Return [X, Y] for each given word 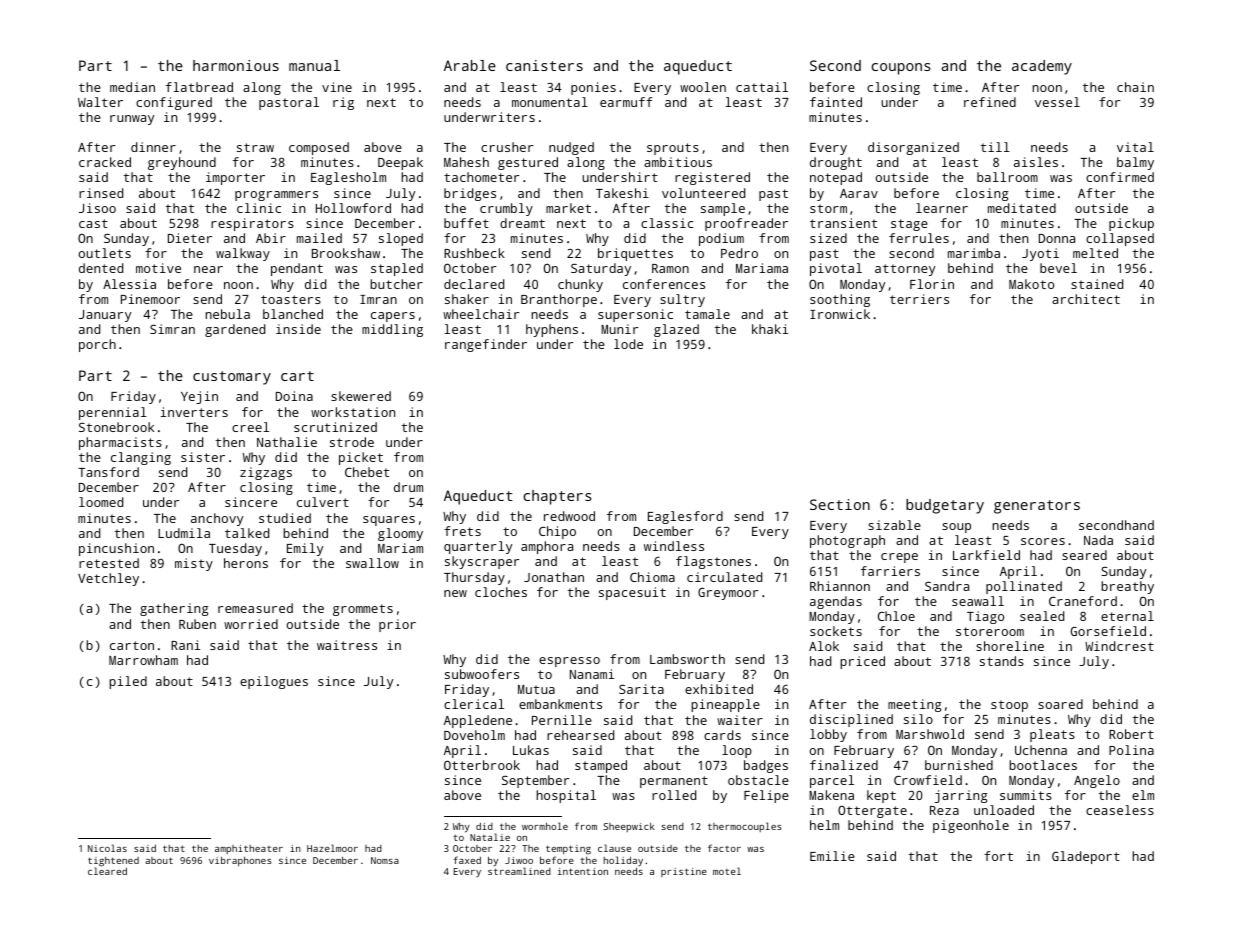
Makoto [1031, 284]
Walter [100, 102]
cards [722, 735]
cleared [107, 871]
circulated [724, 577]
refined [990, 102]
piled [128, 682]
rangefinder [486, 345]
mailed [319, 238]
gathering [174, 609]
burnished [959, 765]
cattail [762, 87]
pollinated [1024, 587]
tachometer [481, 177]
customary [232, 378]
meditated [1022, 208]
